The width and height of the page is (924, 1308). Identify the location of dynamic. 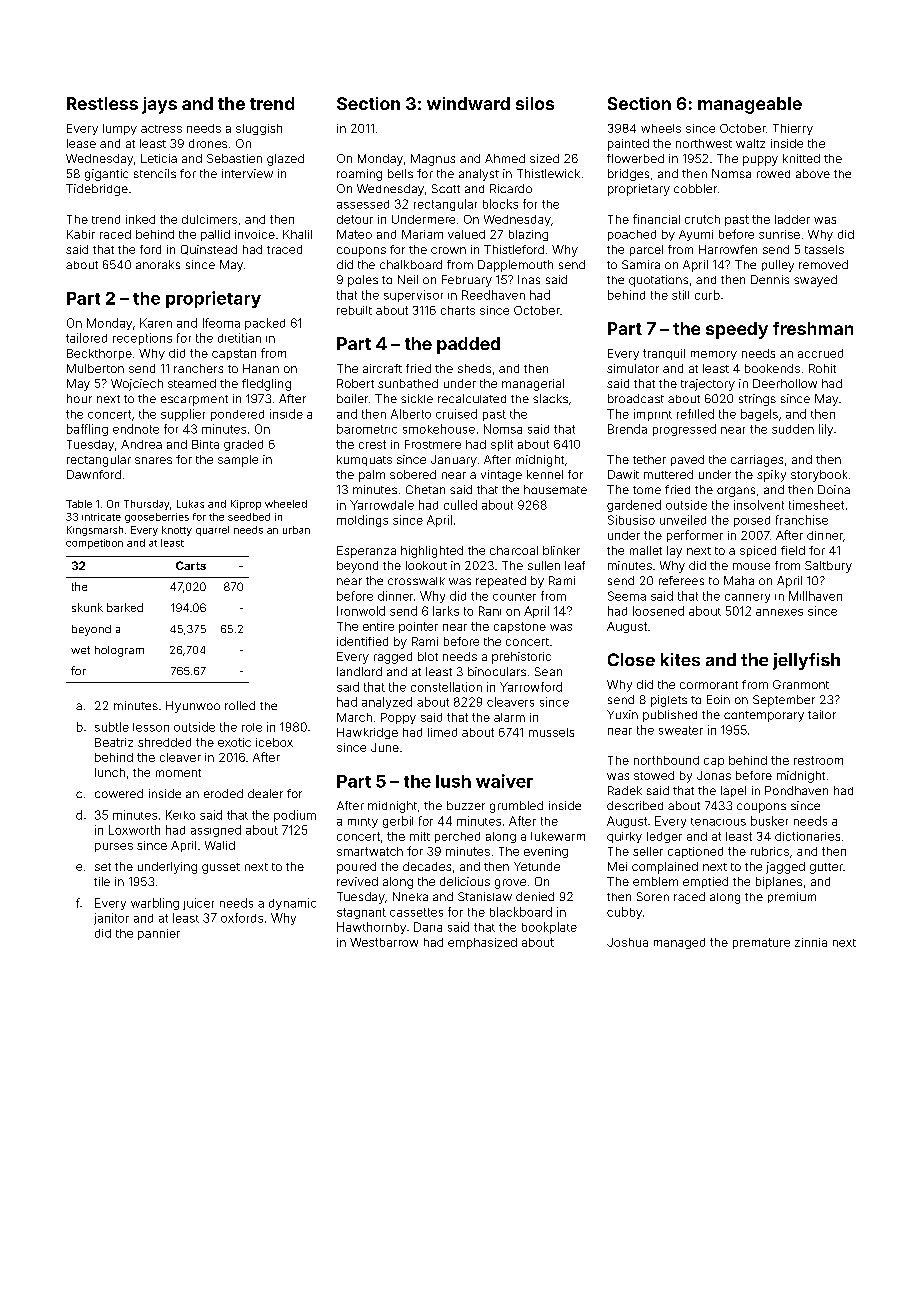
(292, 904).
